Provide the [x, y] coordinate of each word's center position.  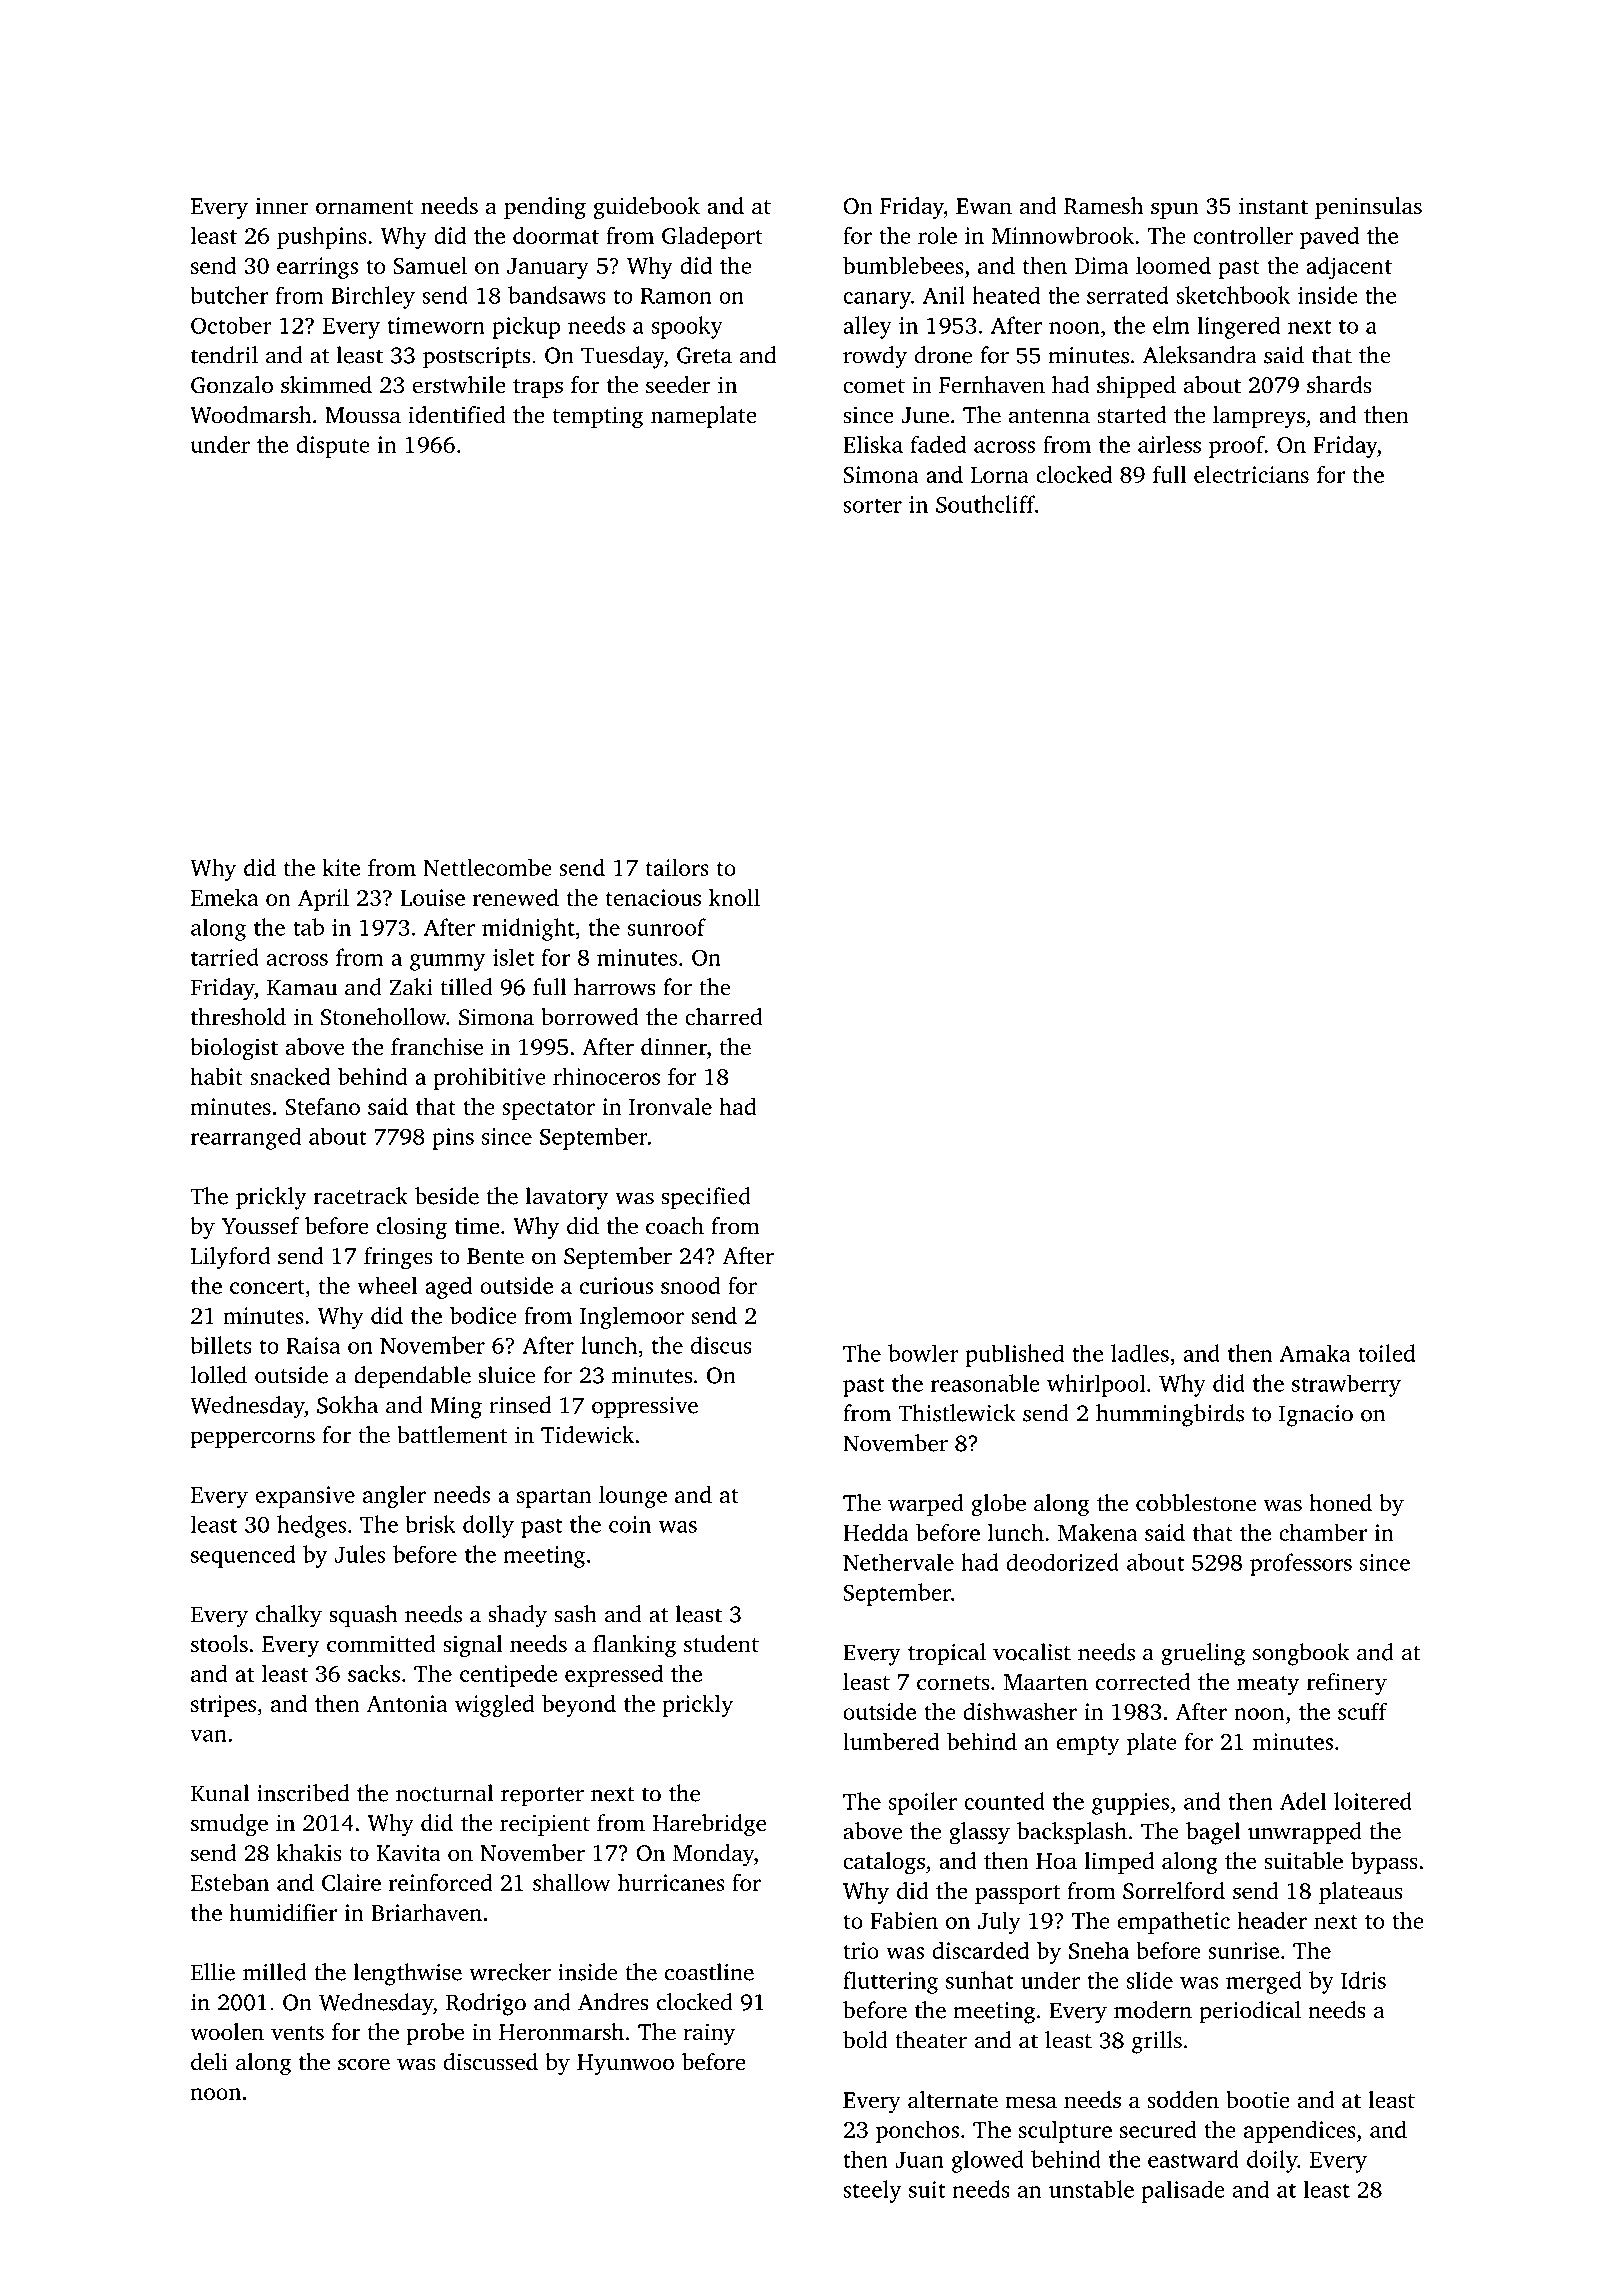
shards [1339, 385]
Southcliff [985, 504]
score [364, 2064]
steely [872, 2191]
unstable [1091, 2189]
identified [457, 414]
